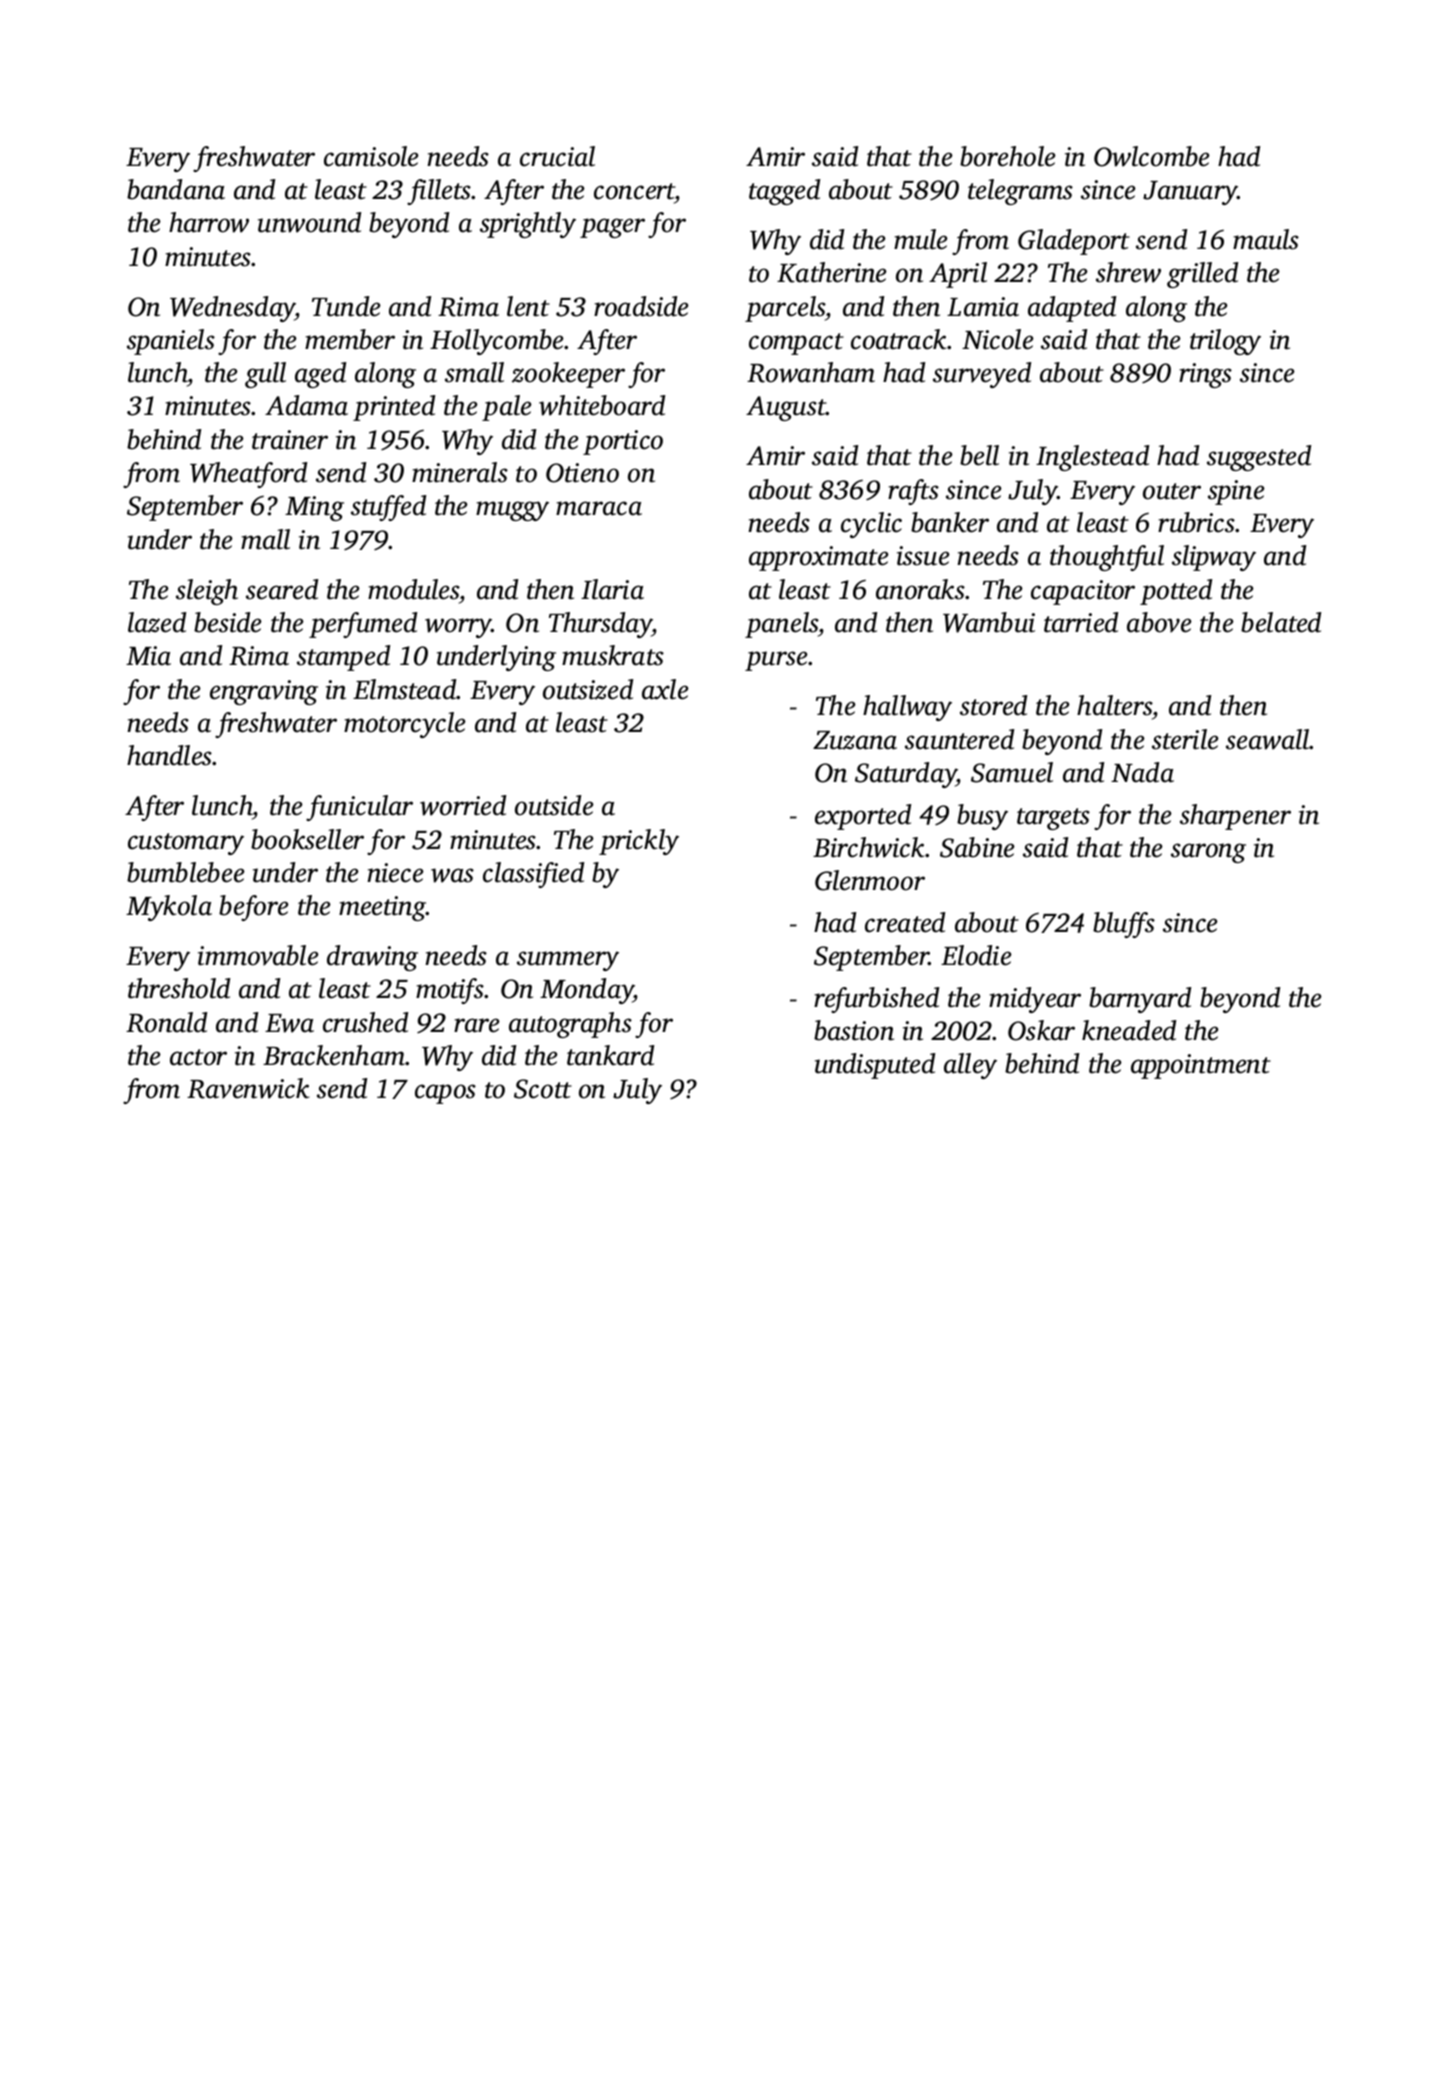 The image size is (1450, 2100). I want to click on motorcycle, so click(405, 725).
